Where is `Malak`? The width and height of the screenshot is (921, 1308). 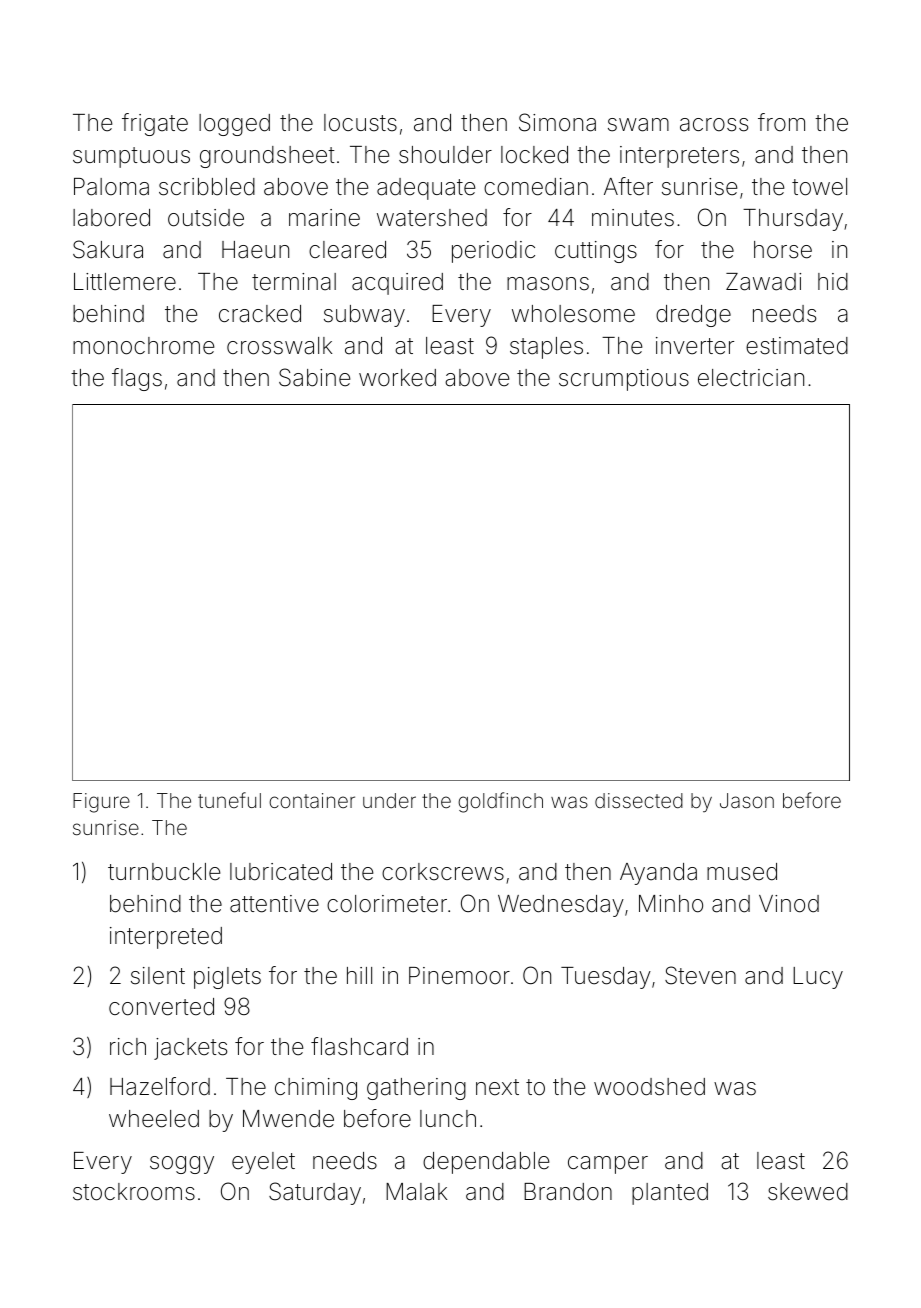 Malak is located at coordinates (416, 1192).
